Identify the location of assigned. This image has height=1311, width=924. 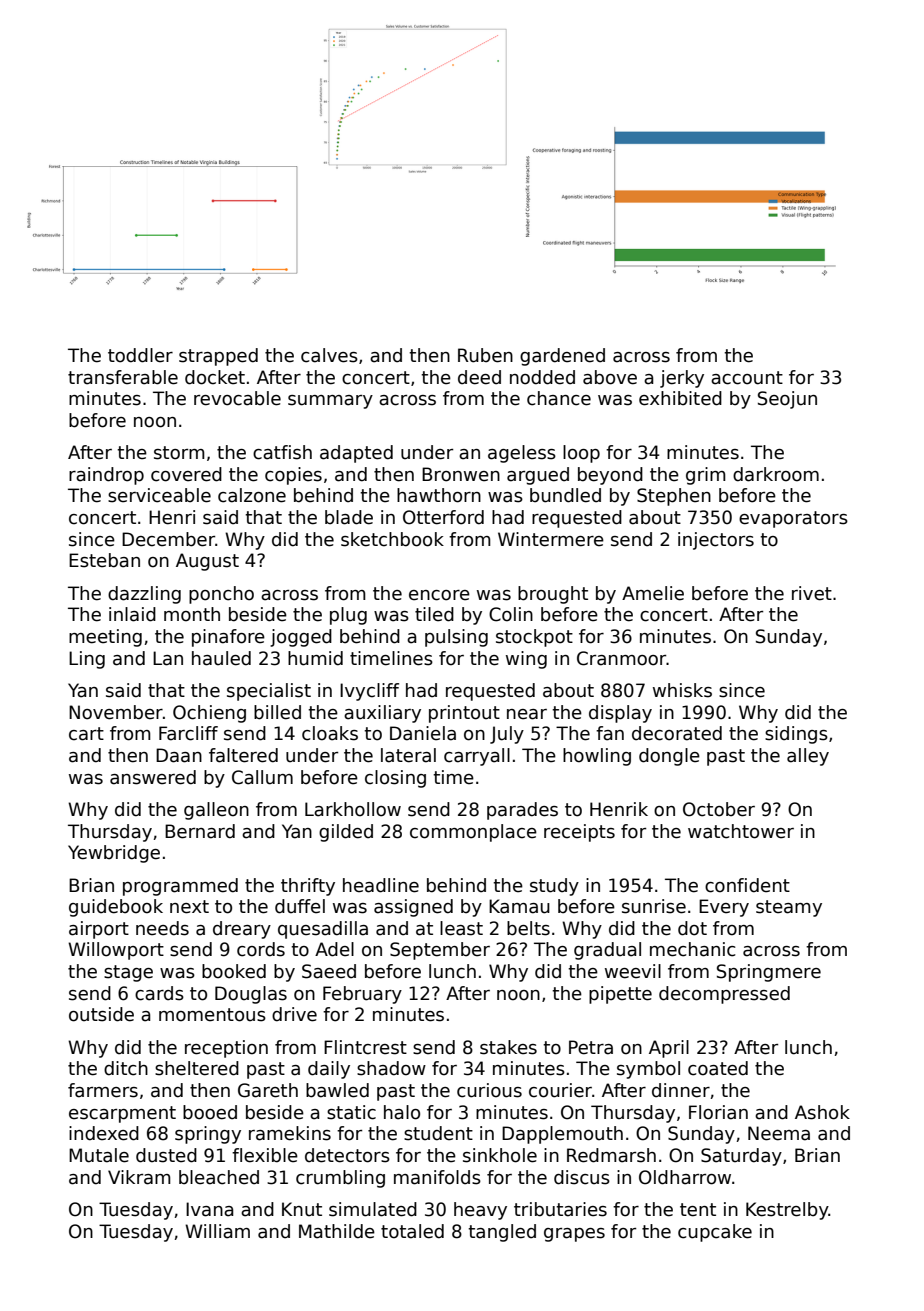
(413, 908).
